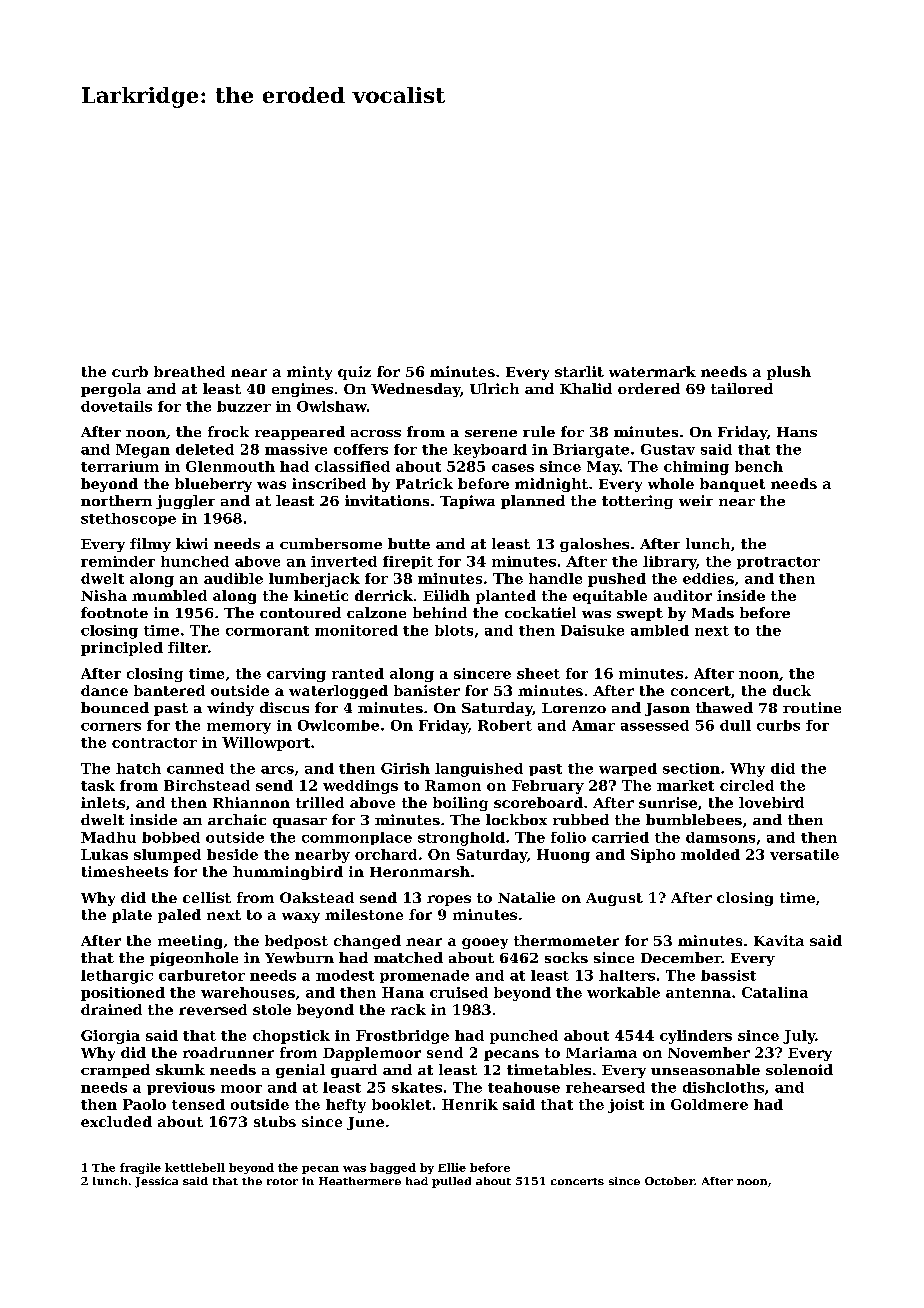 The height and width of the screenshot is (1308, 924). I want to click on Frostbridge, so click(402, 1037).
